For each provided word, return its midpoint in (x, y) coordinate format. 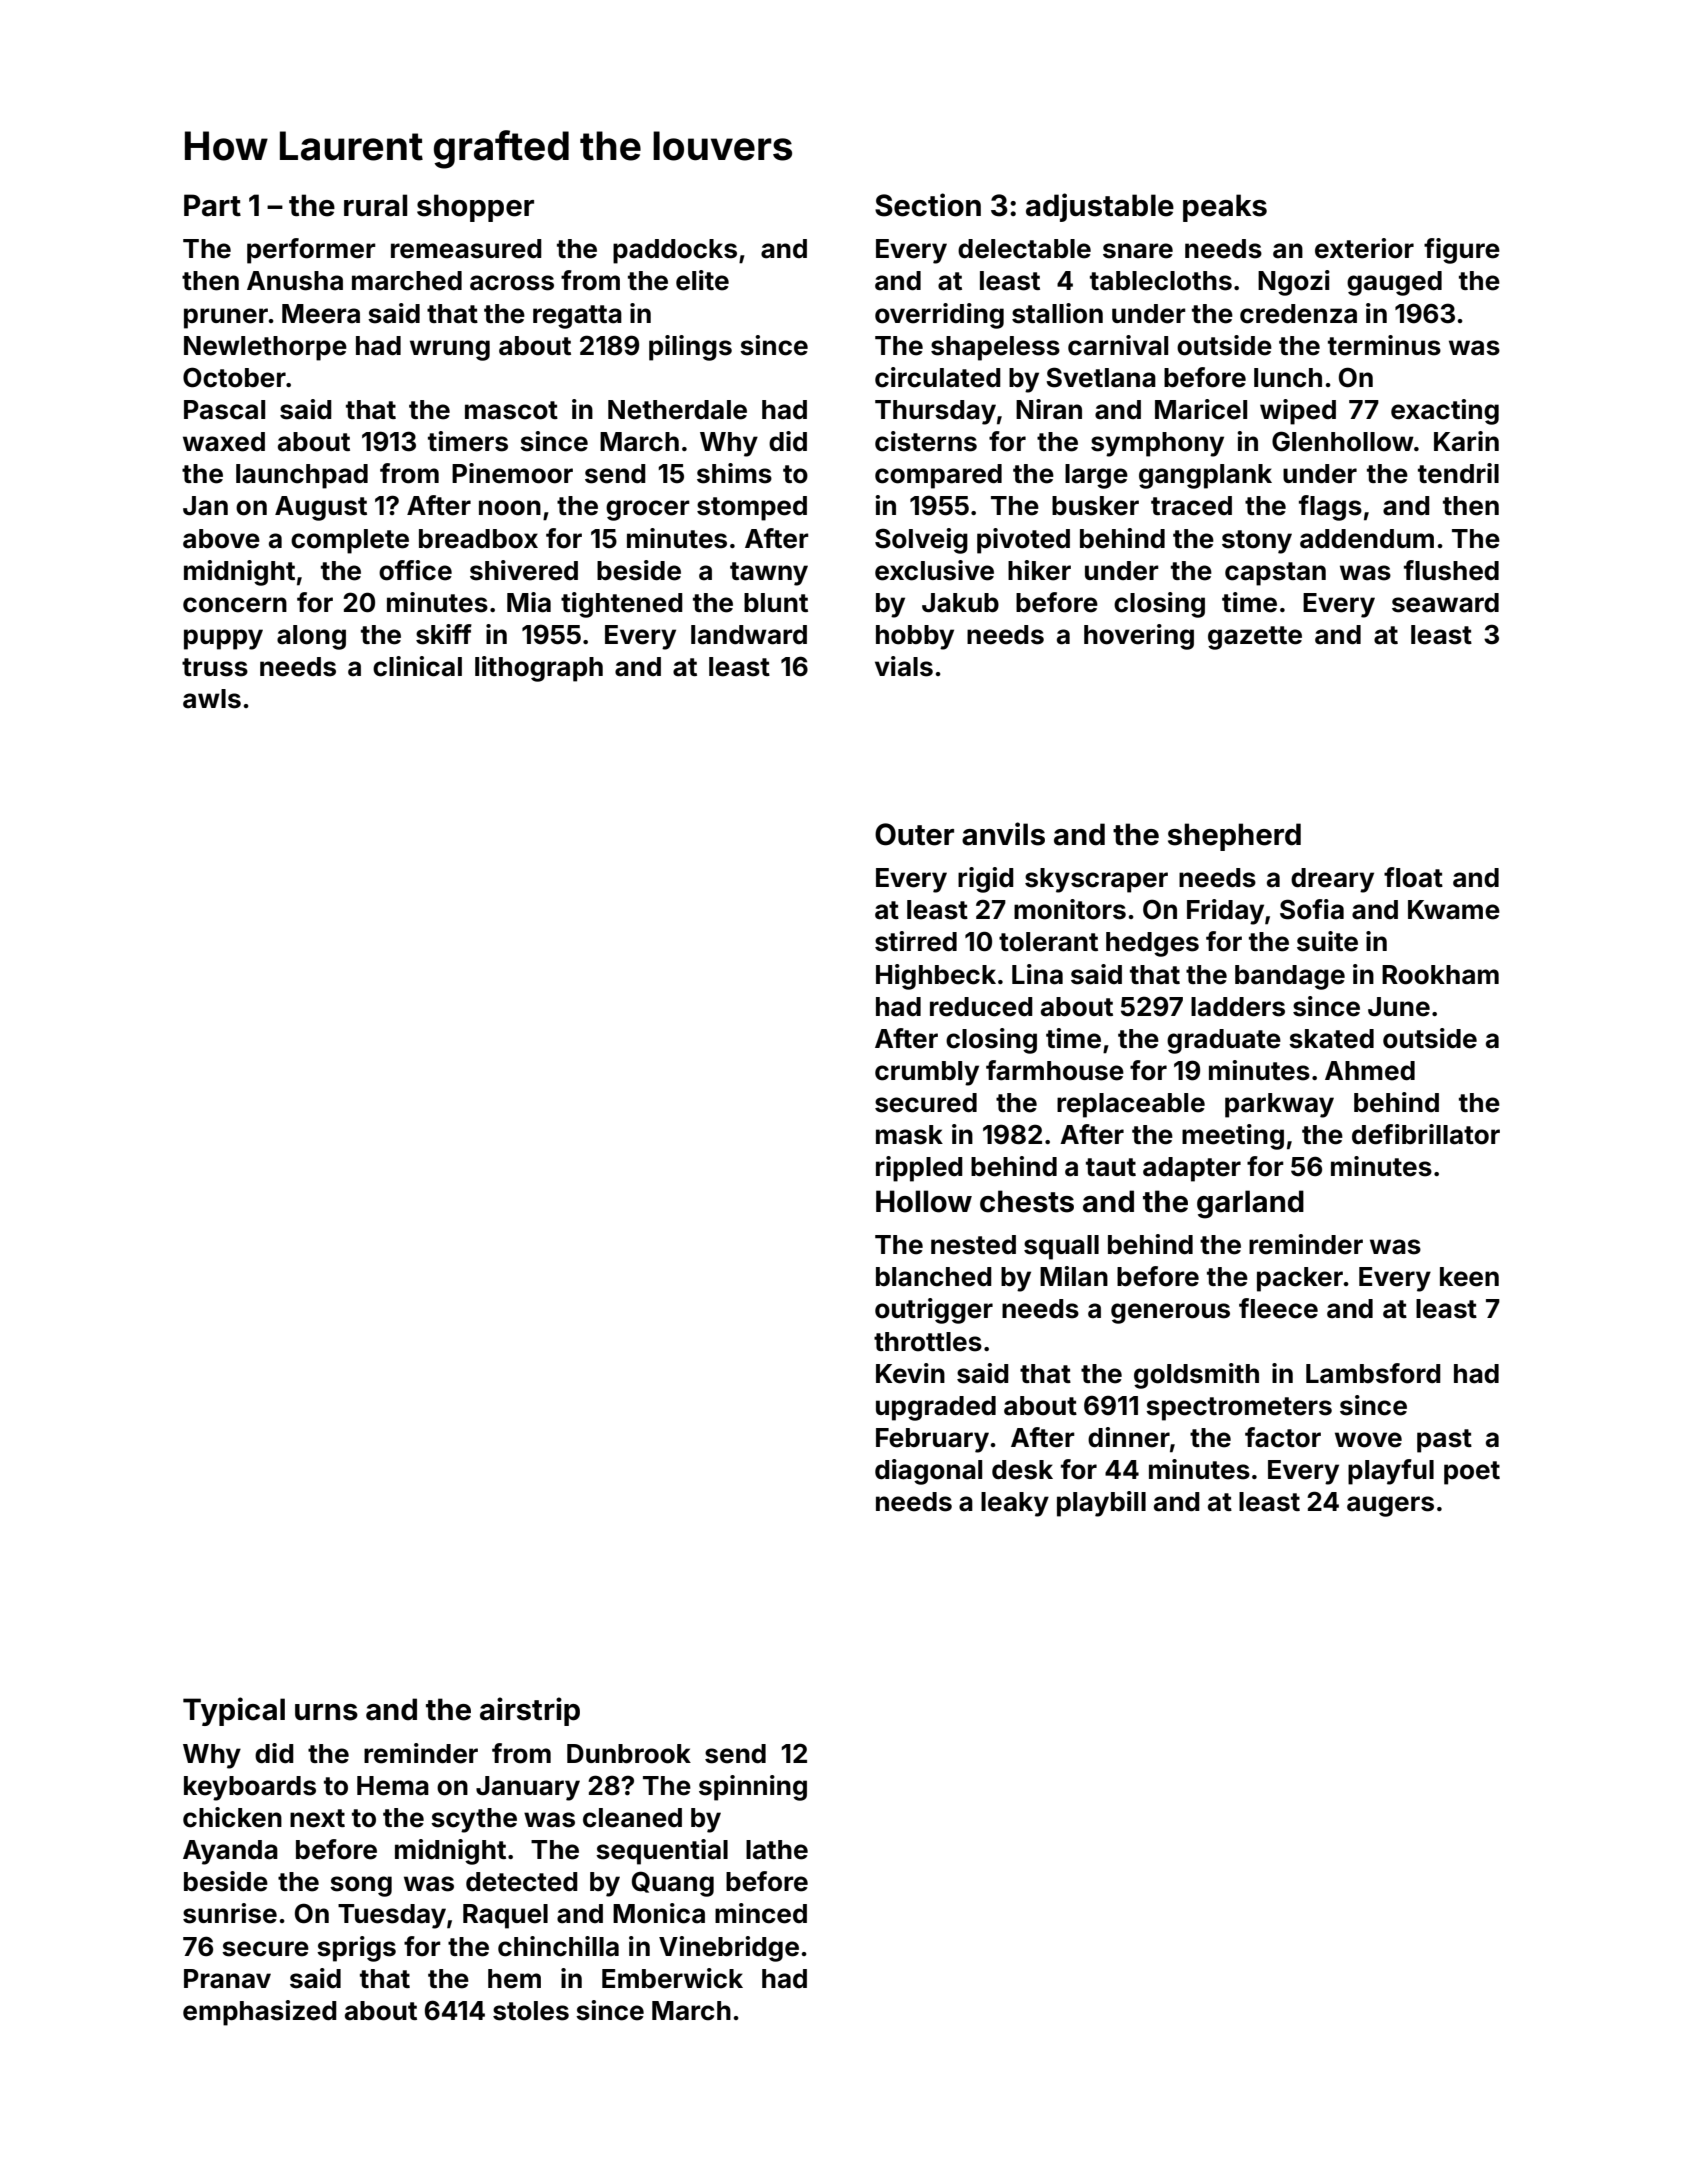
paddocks (675, 251)
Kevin (910, 1373)
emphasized (260, 2013)
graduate (1224, 1041)
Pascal (224, 410)
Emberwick (672, 1978)
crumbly (927, 1073)
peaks (1225, 208)
